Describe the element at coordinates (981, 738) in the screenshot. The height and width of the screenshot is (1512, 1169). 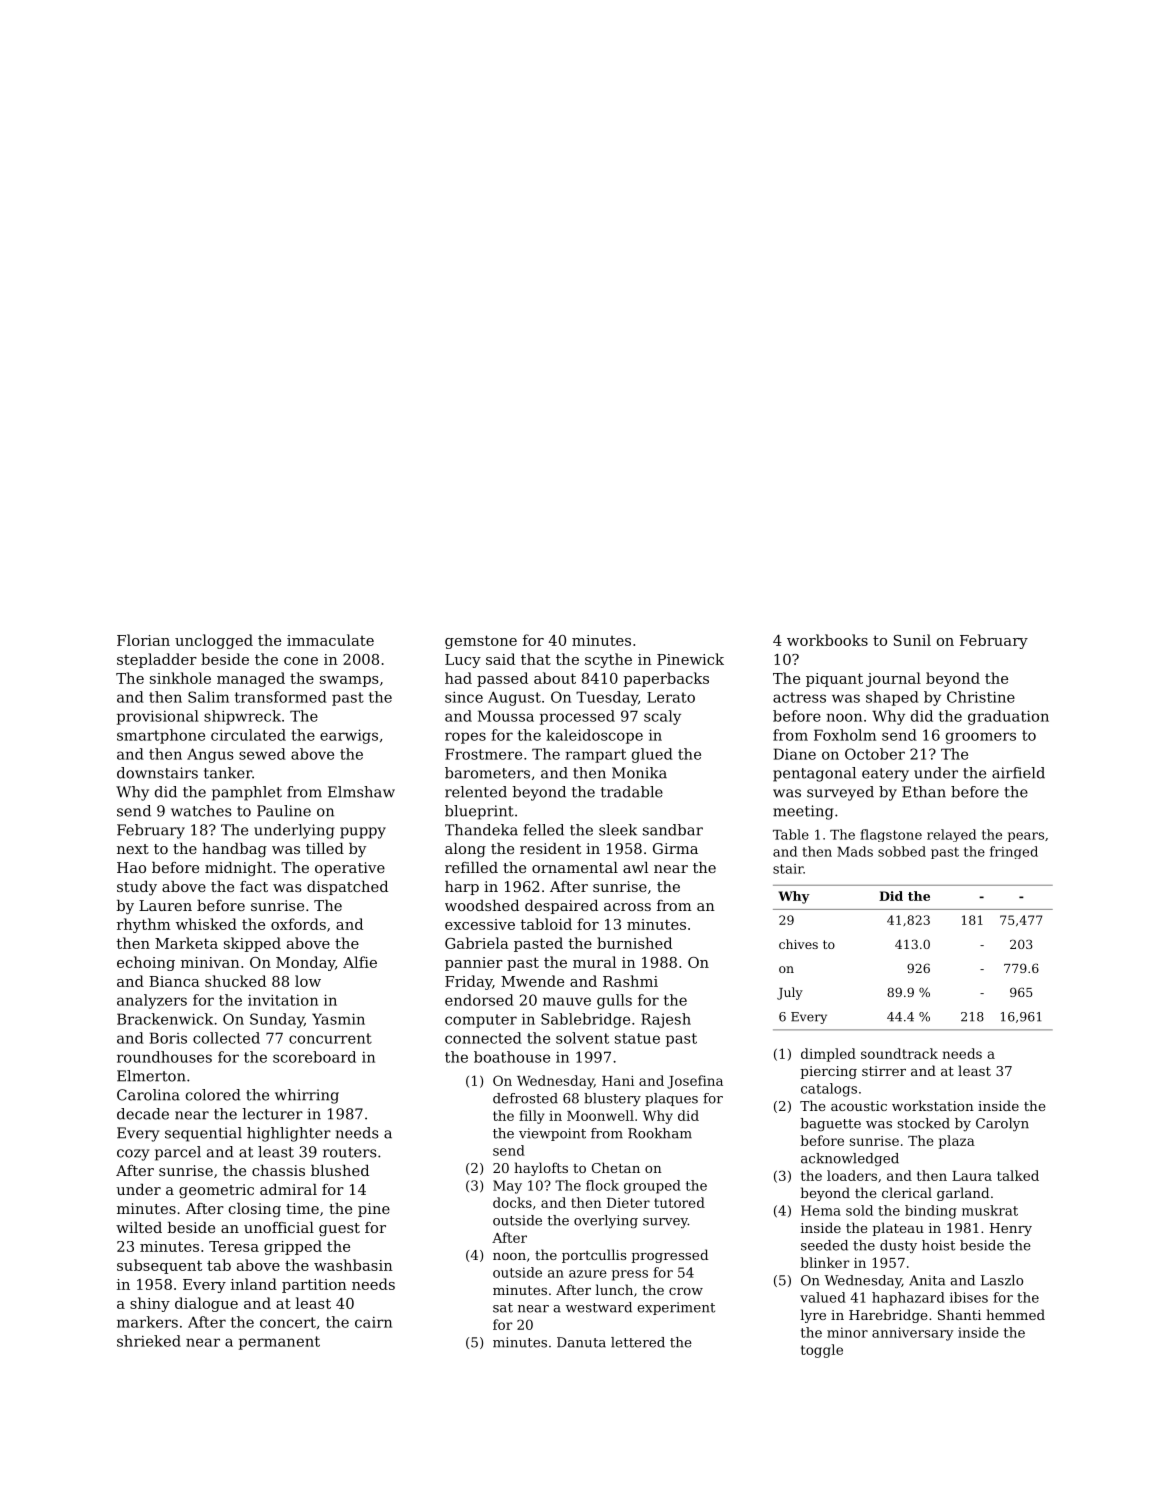
I see `groomers` at that location.
